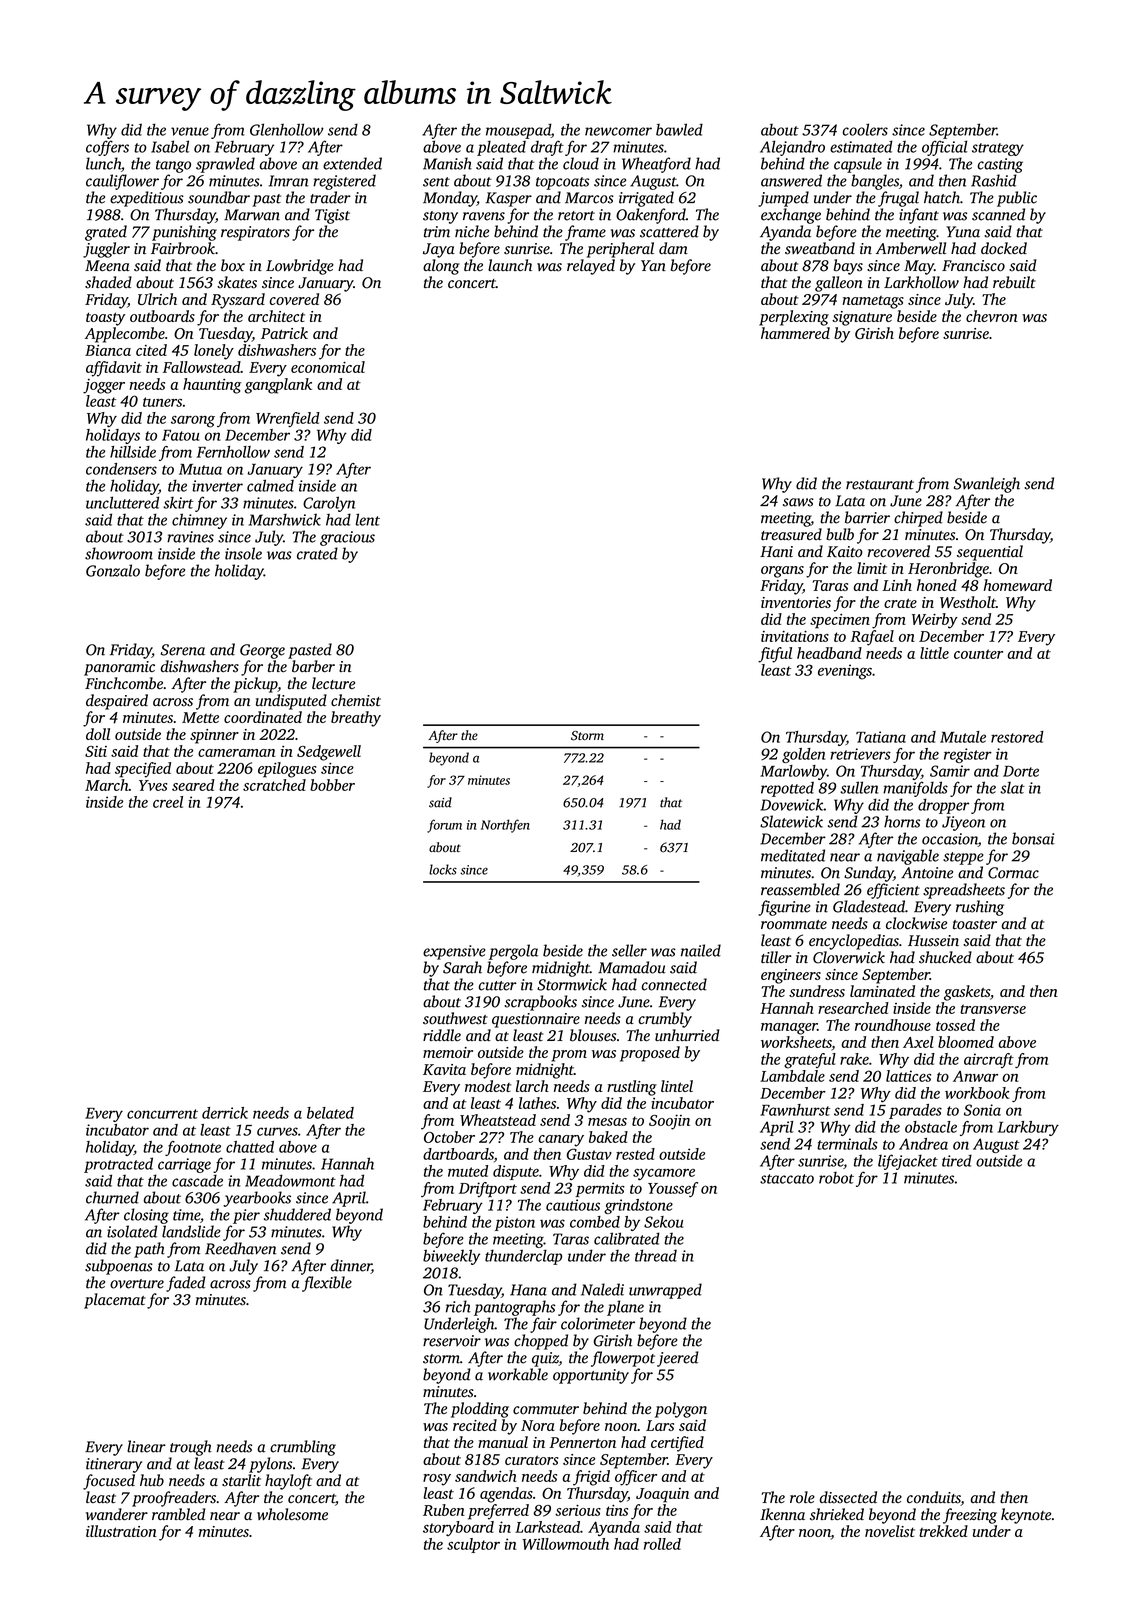  I want to click on figurine, so click(784, 908).
